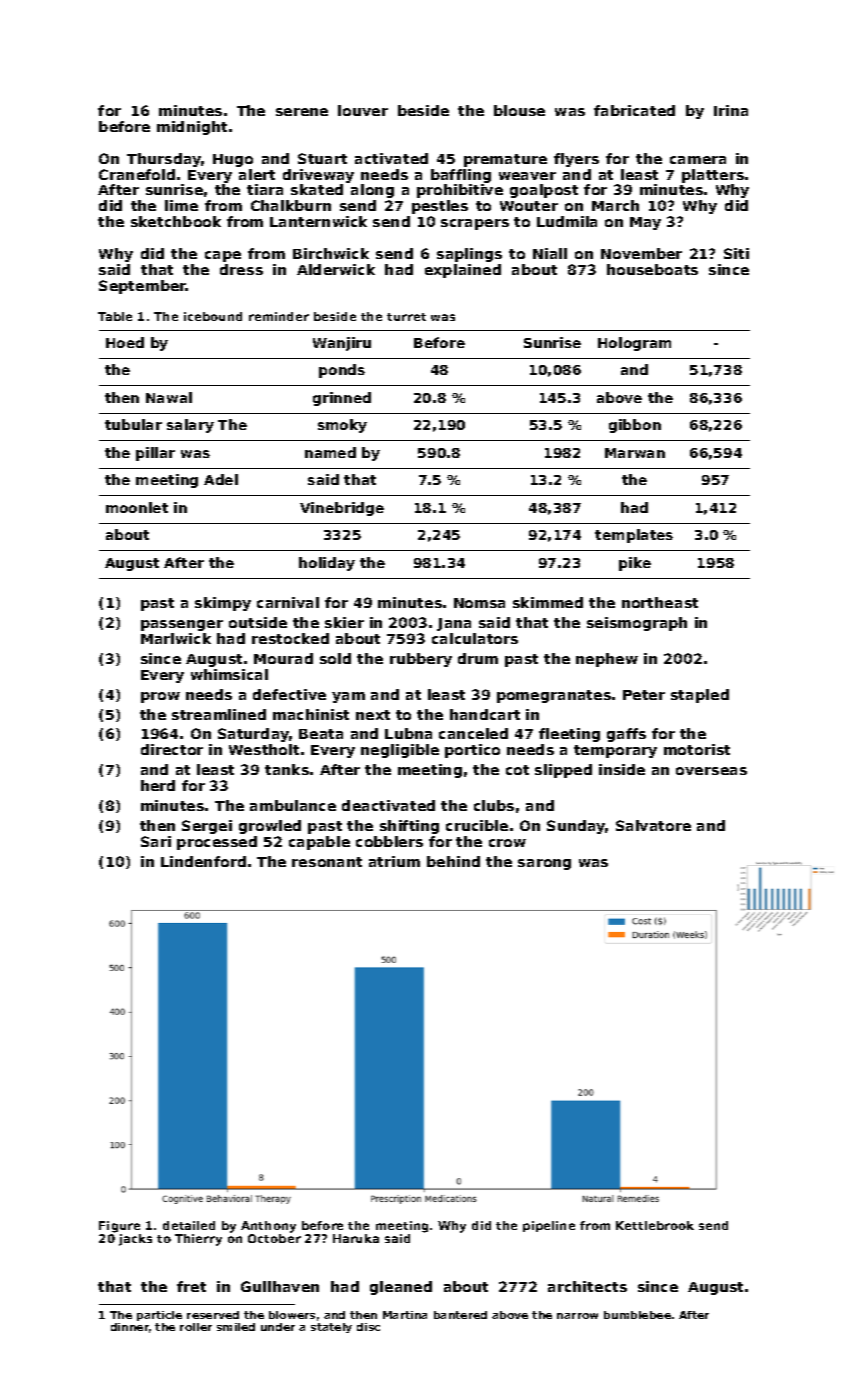  Describe the element at coordinates (198, 1240) in the document. I see `Thierry` at that location.
